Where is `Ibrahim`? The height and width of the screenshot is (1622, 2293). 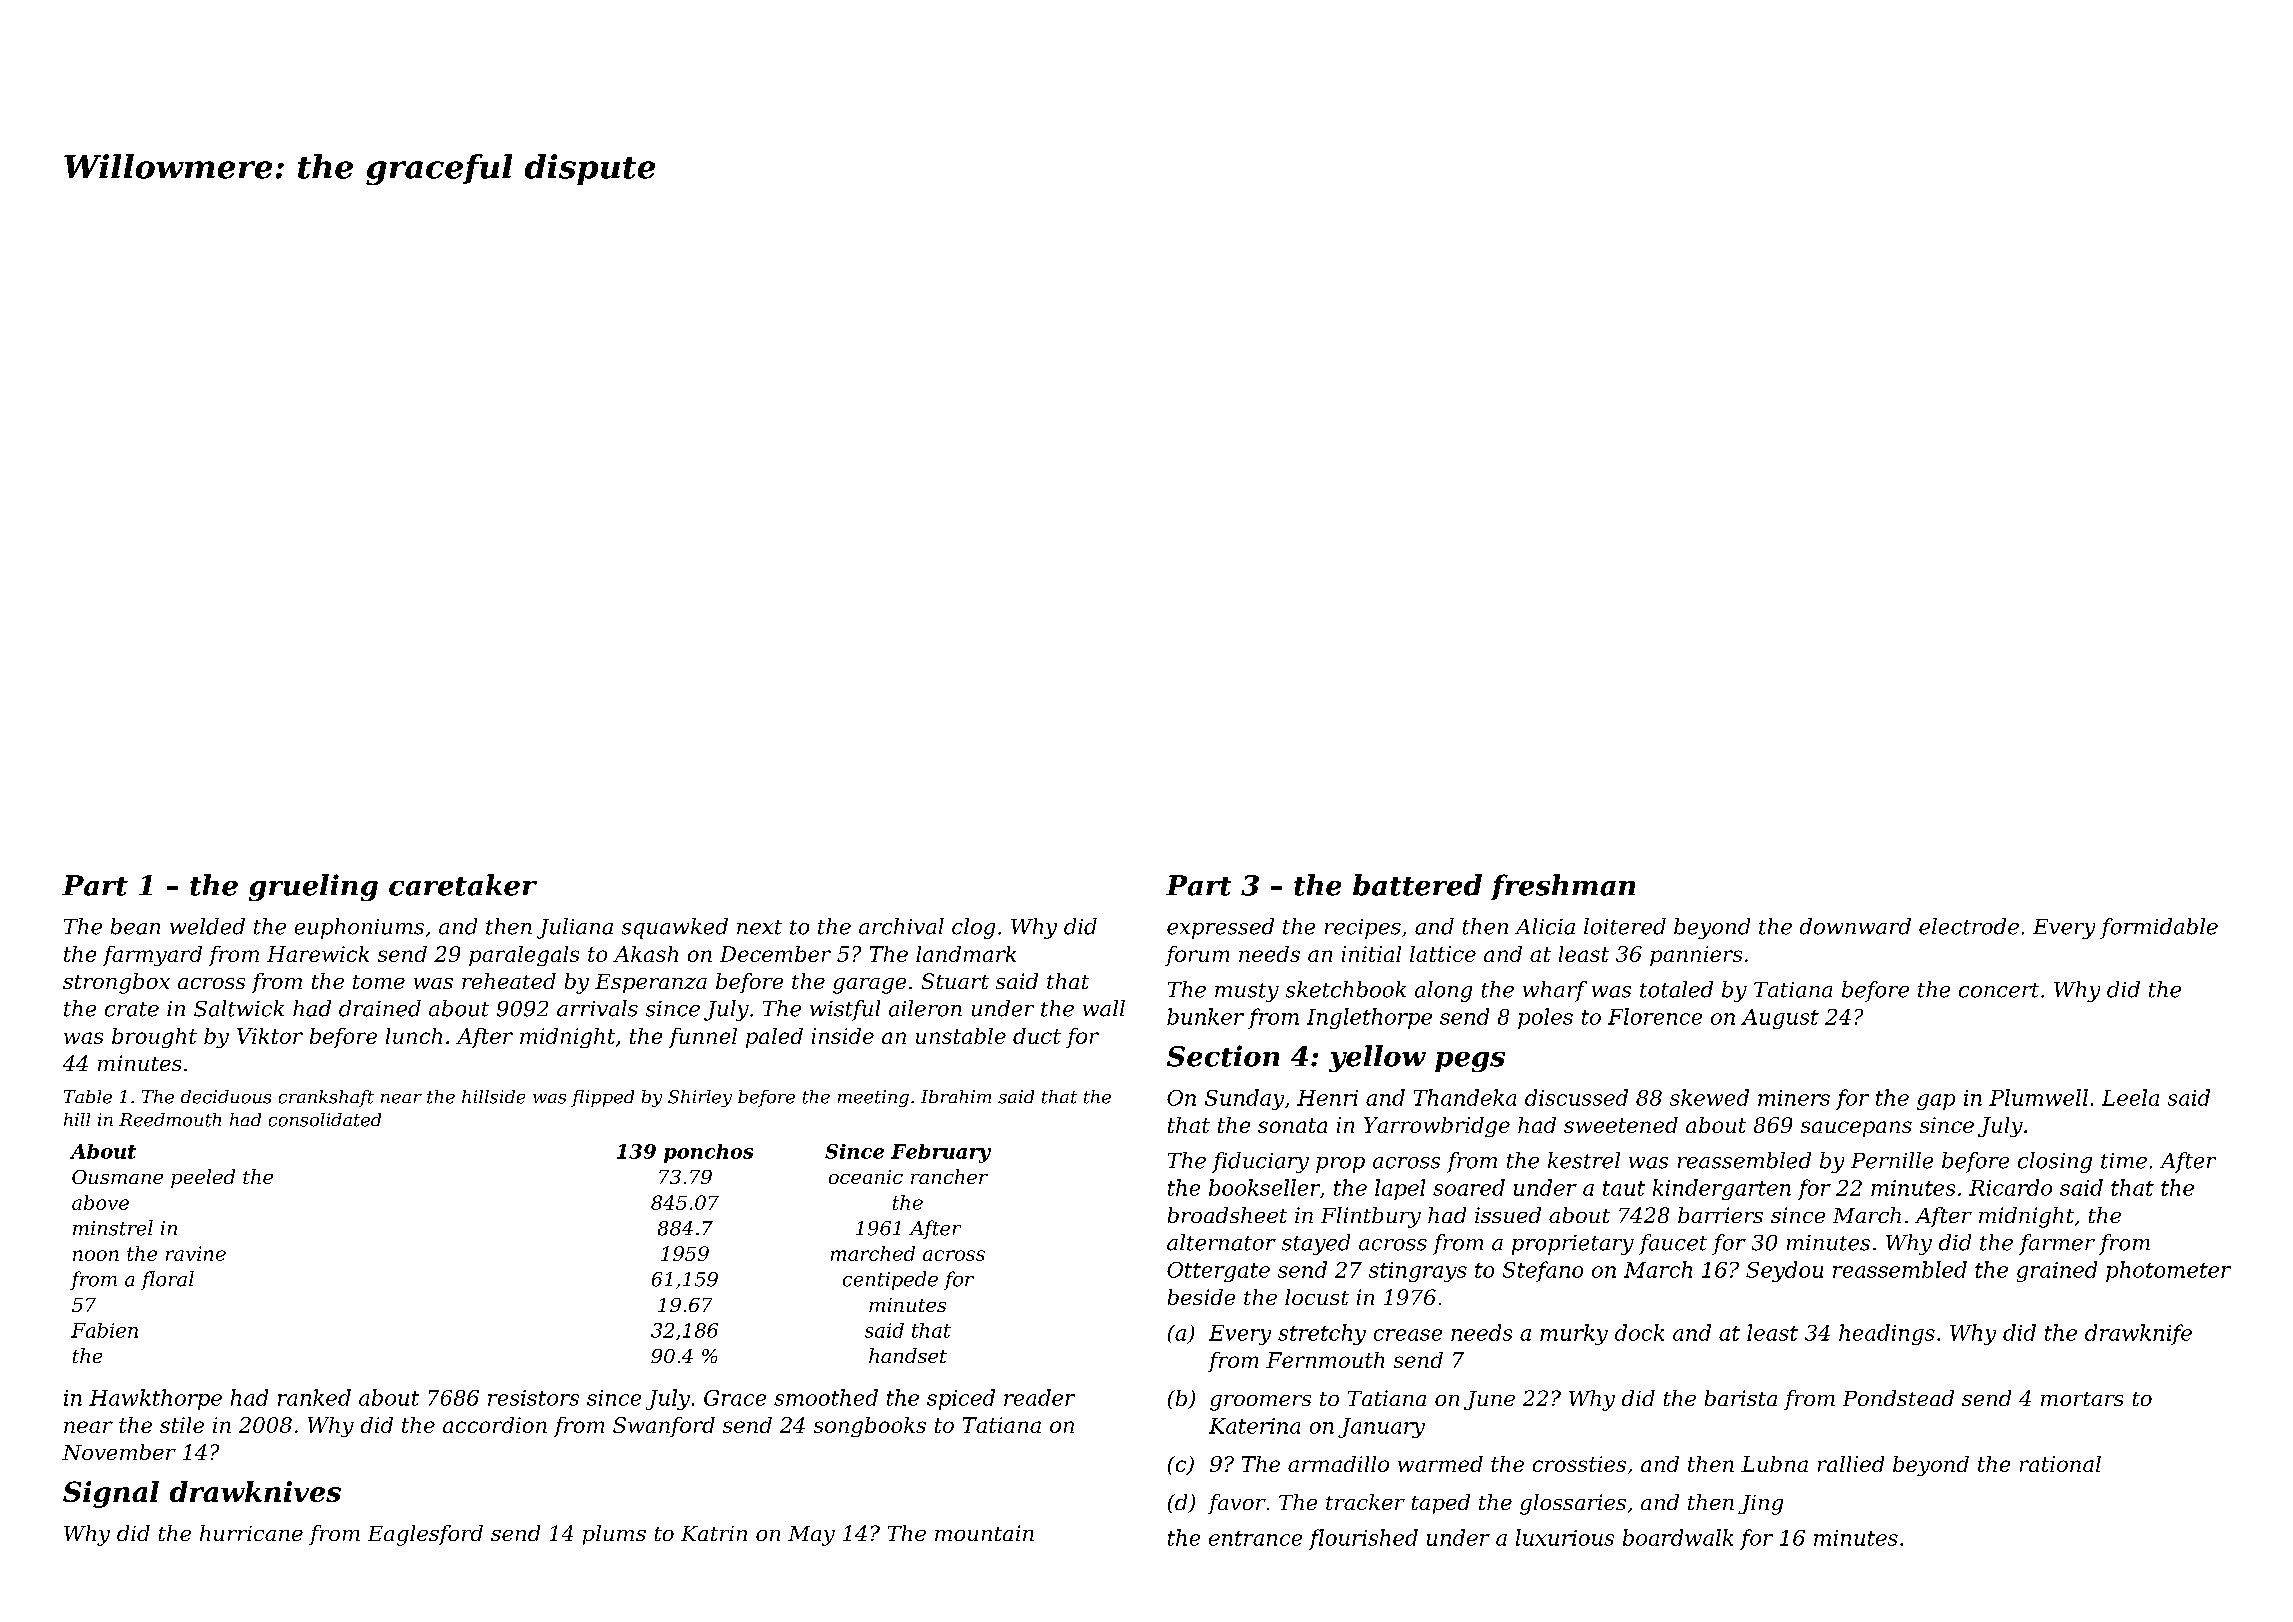 Ibrahim is located at coordinates (956, 1096).
